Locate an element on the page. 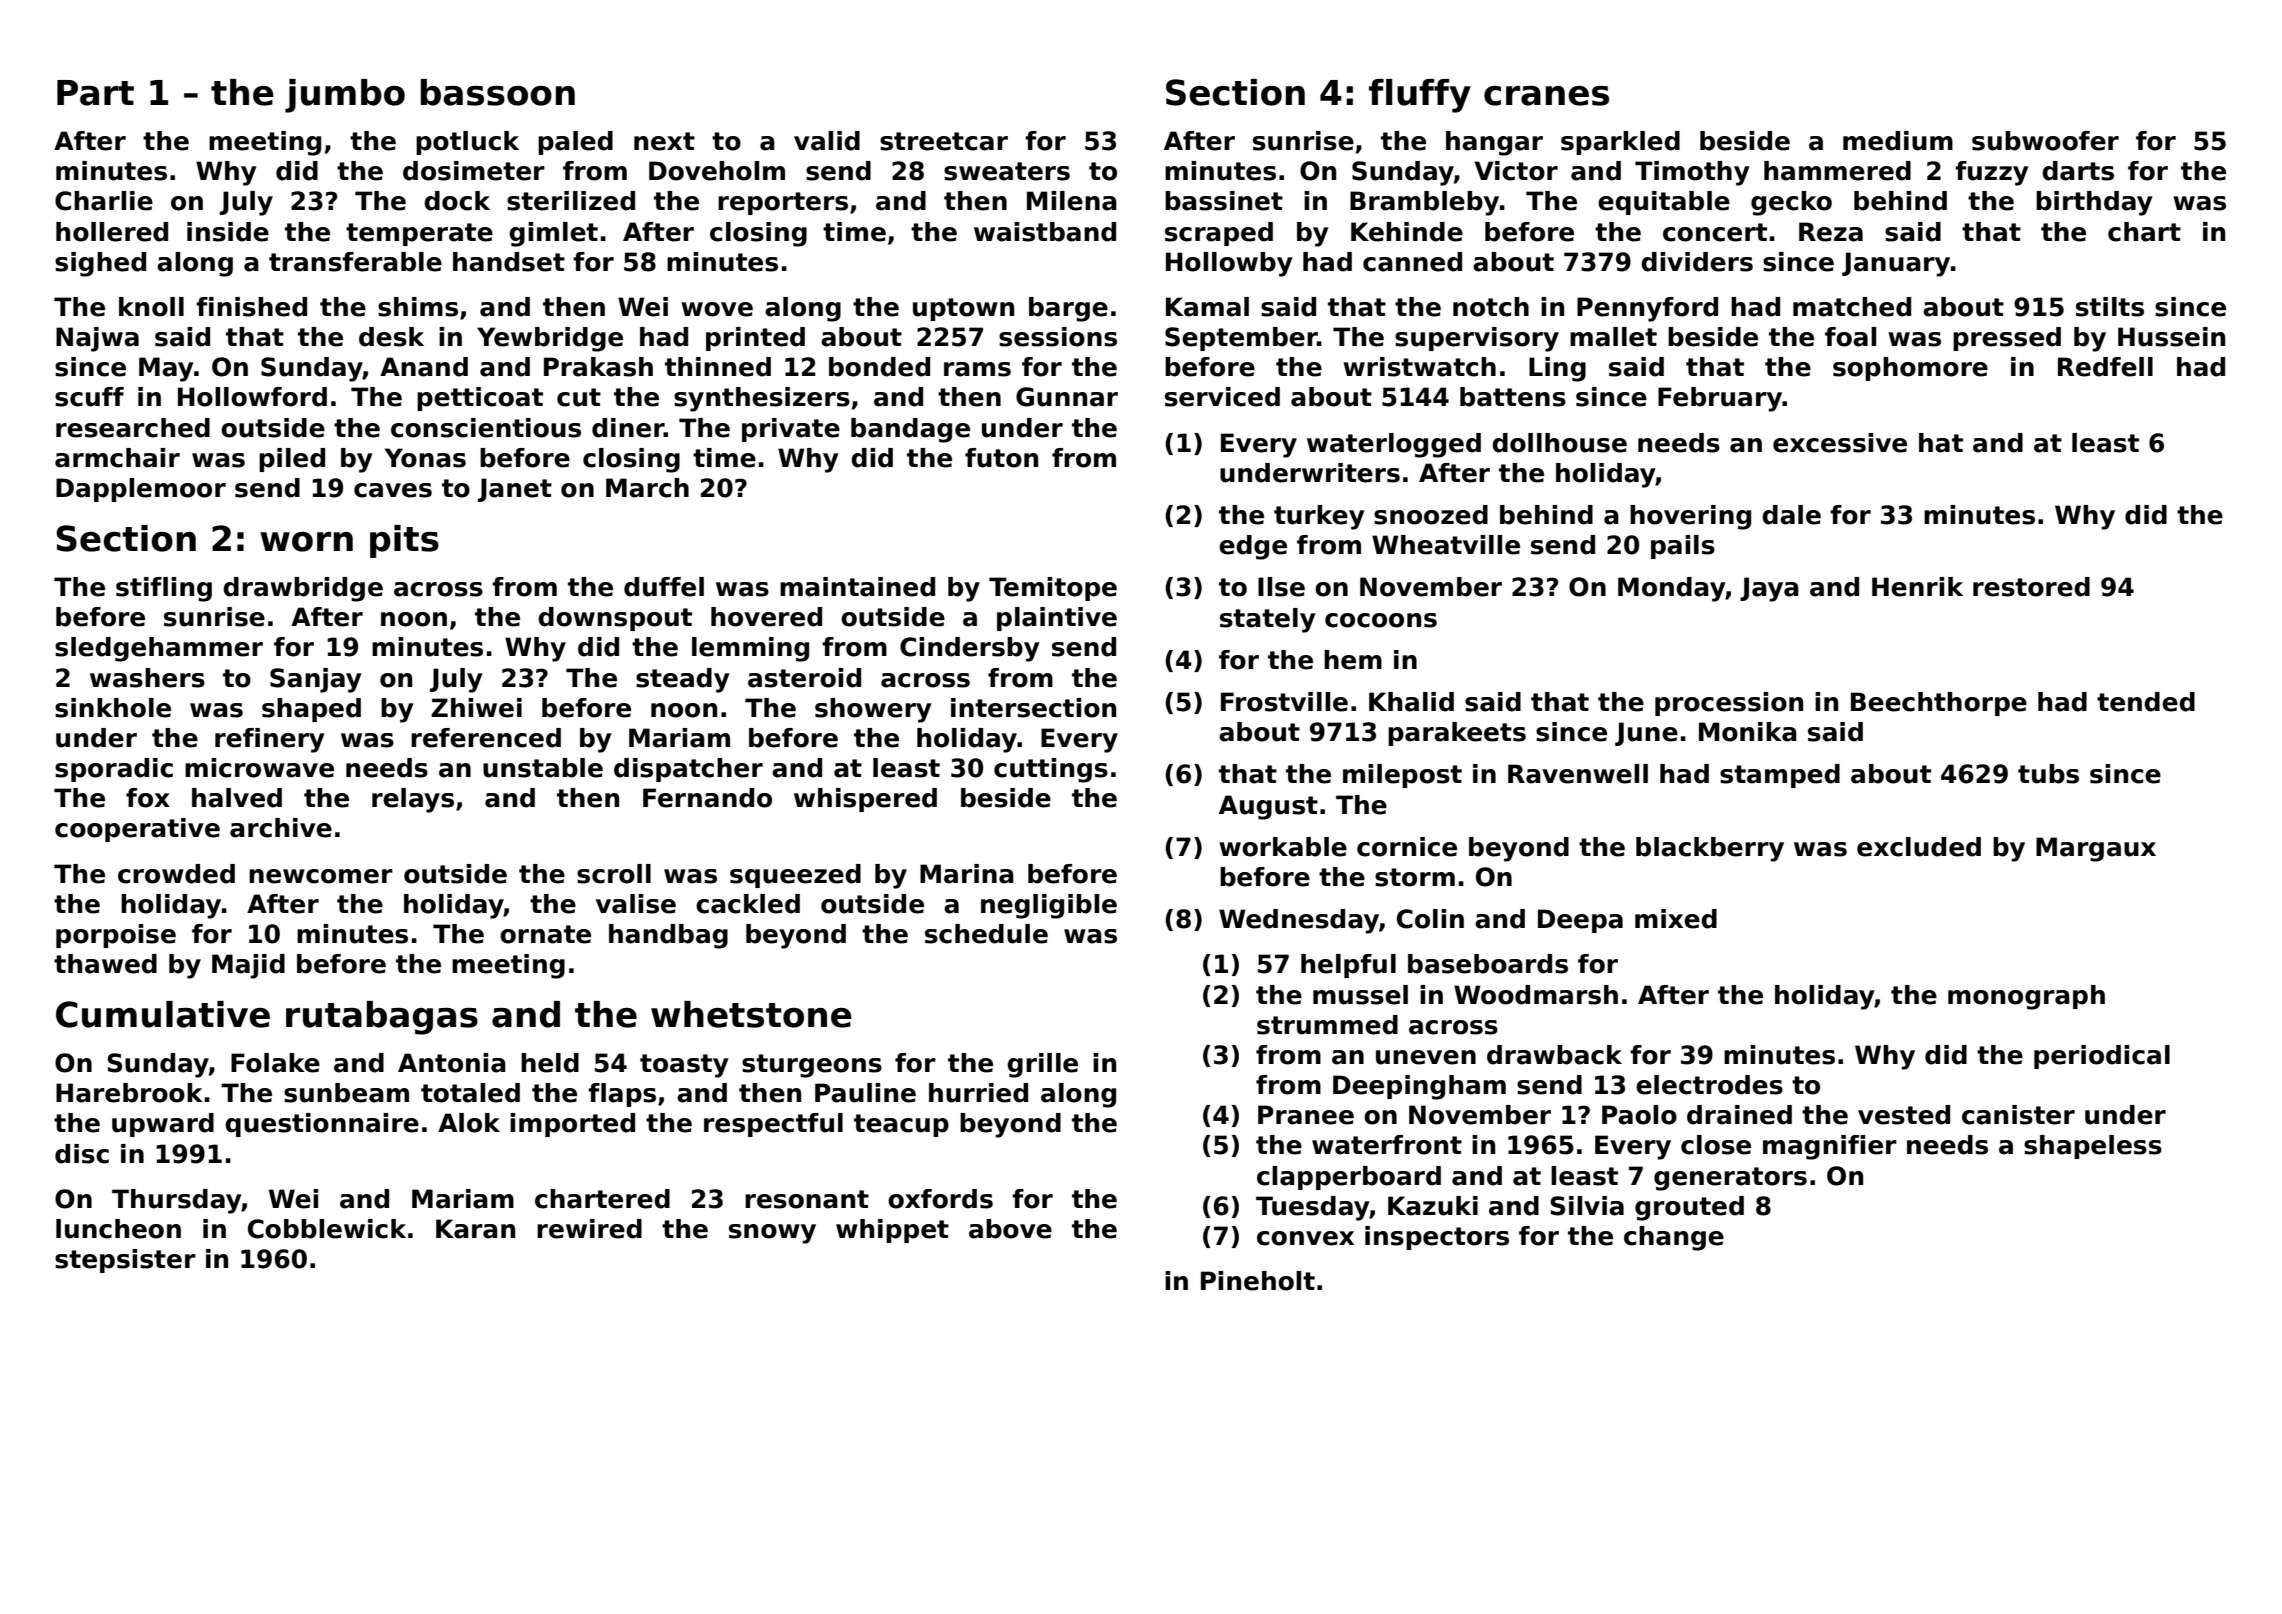 The image size is (2282, 1614). Karan is located at coordinates (475, 1229).
